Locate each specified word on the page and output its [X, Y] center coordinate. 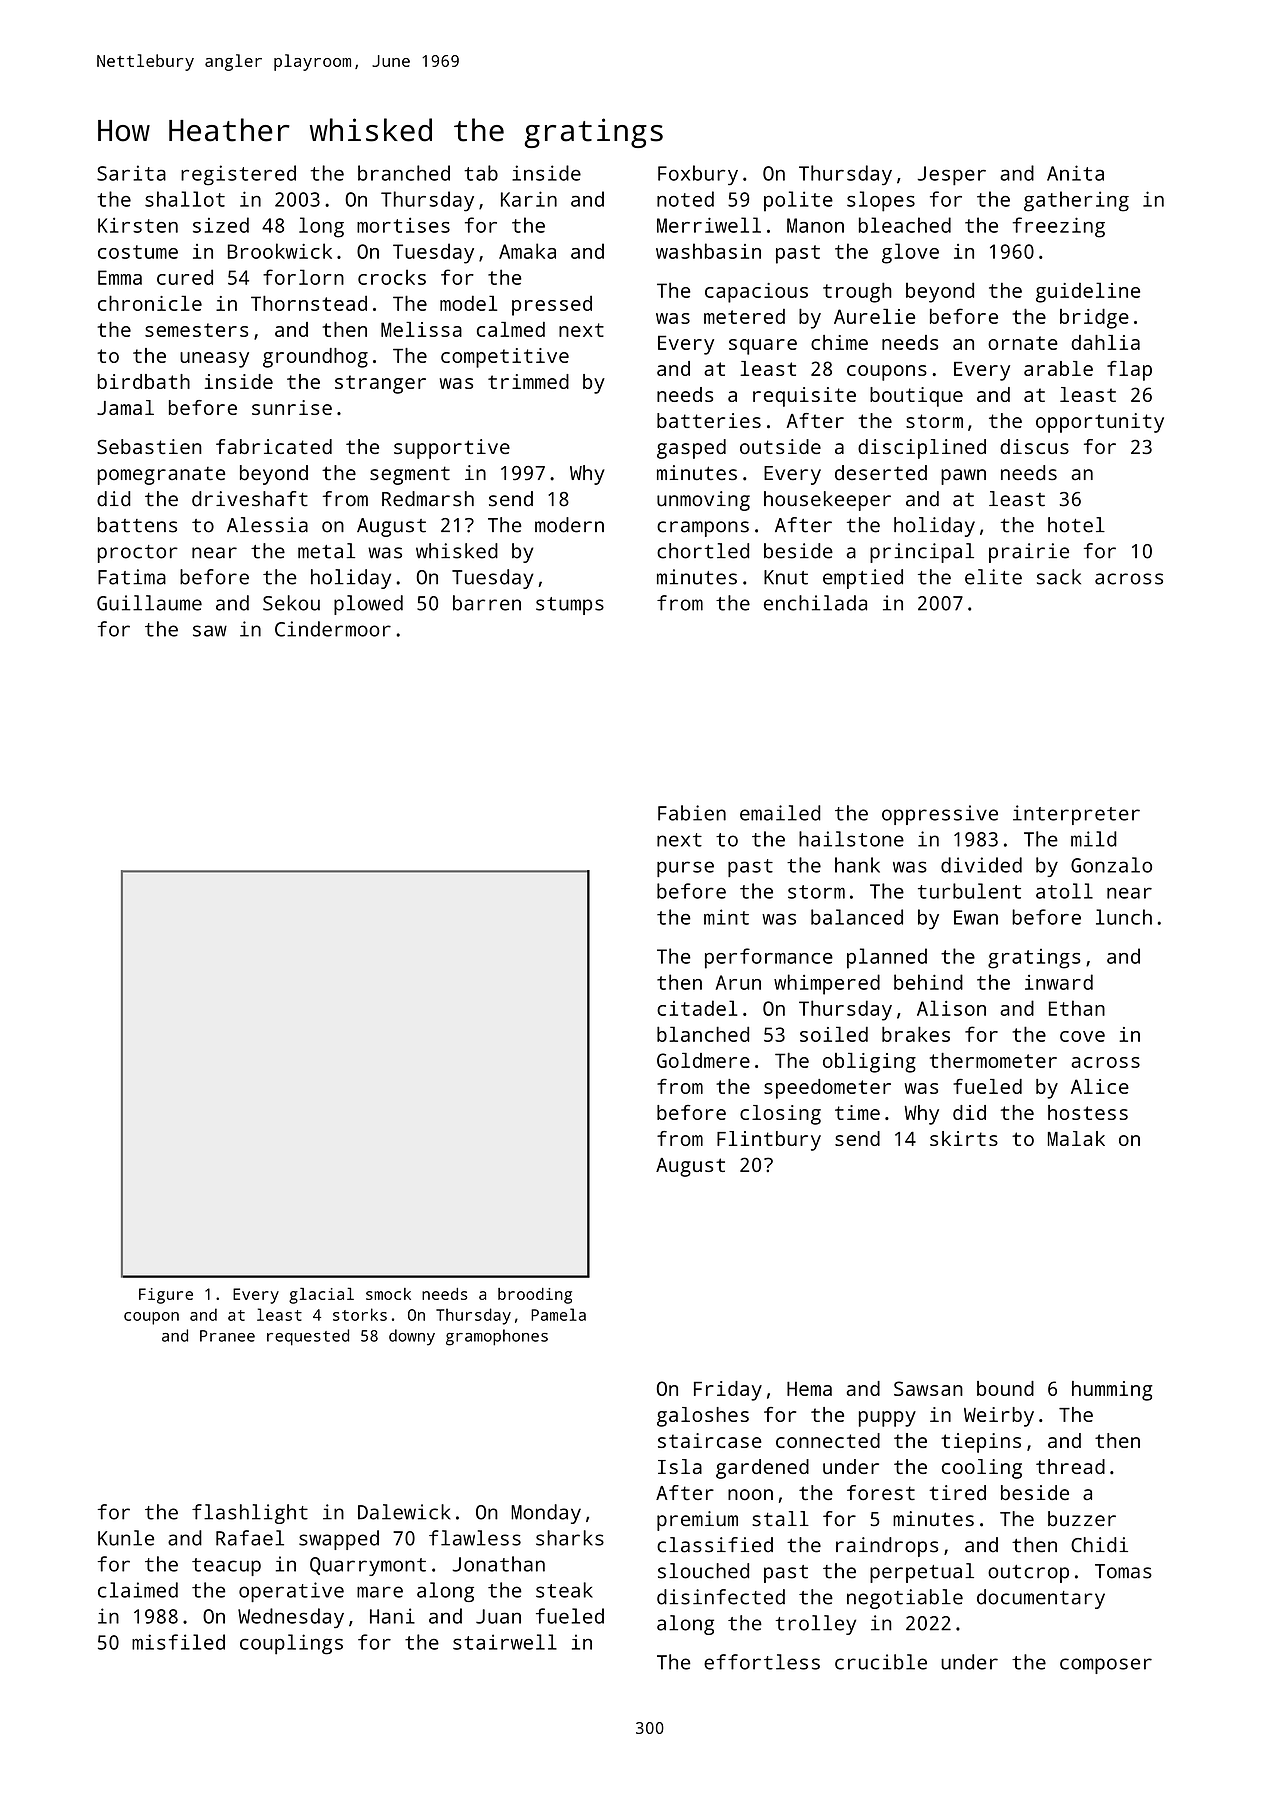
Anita [1075, 173]
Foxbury [698, 175]
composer [1106, 1666]
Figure [166, 1296]
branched [404, 173]
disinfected [721, 1597]
